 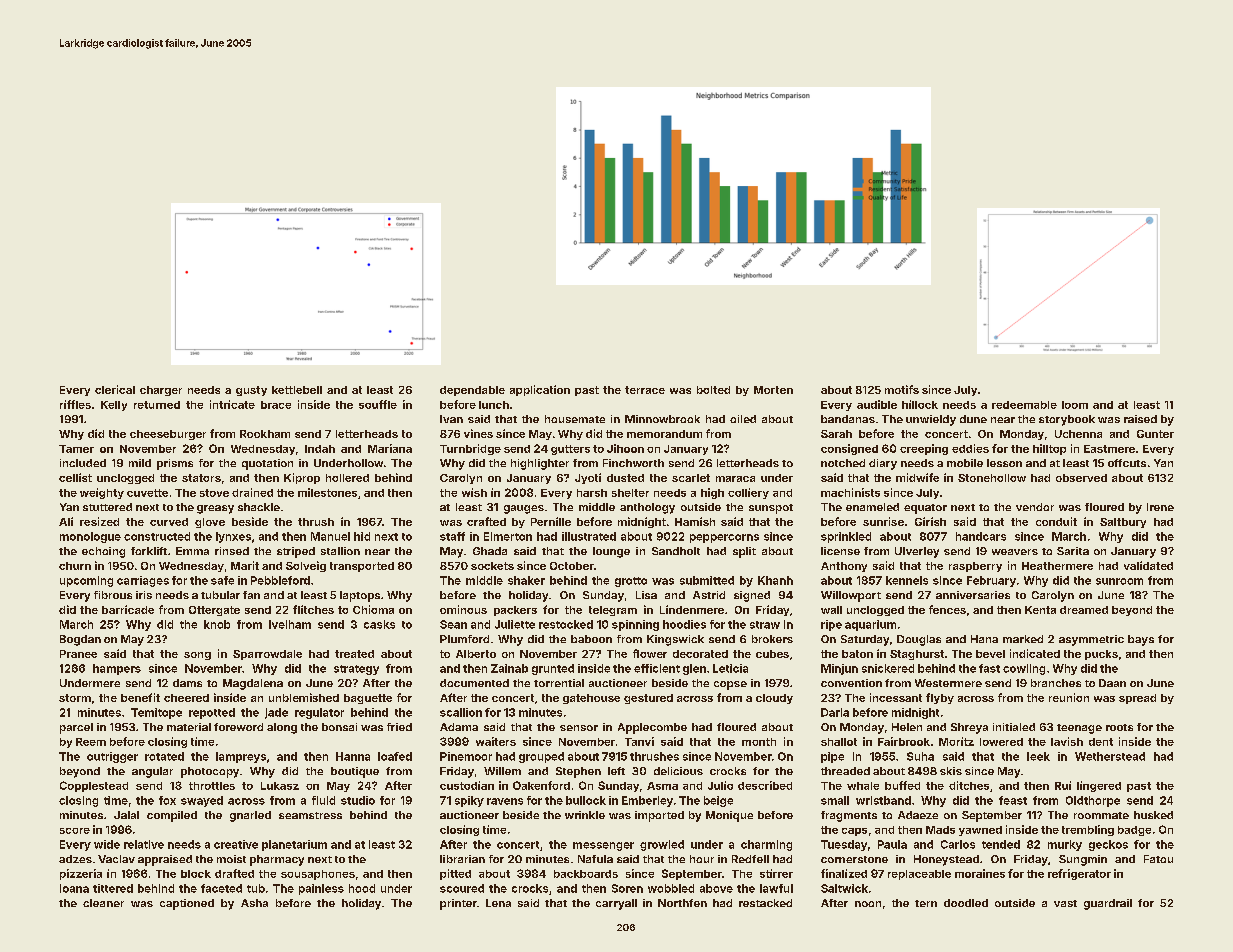 What do you see at coordinates (1075, 405) in the screenshot?
I see `loom` at bounding box center [1075, 405].
